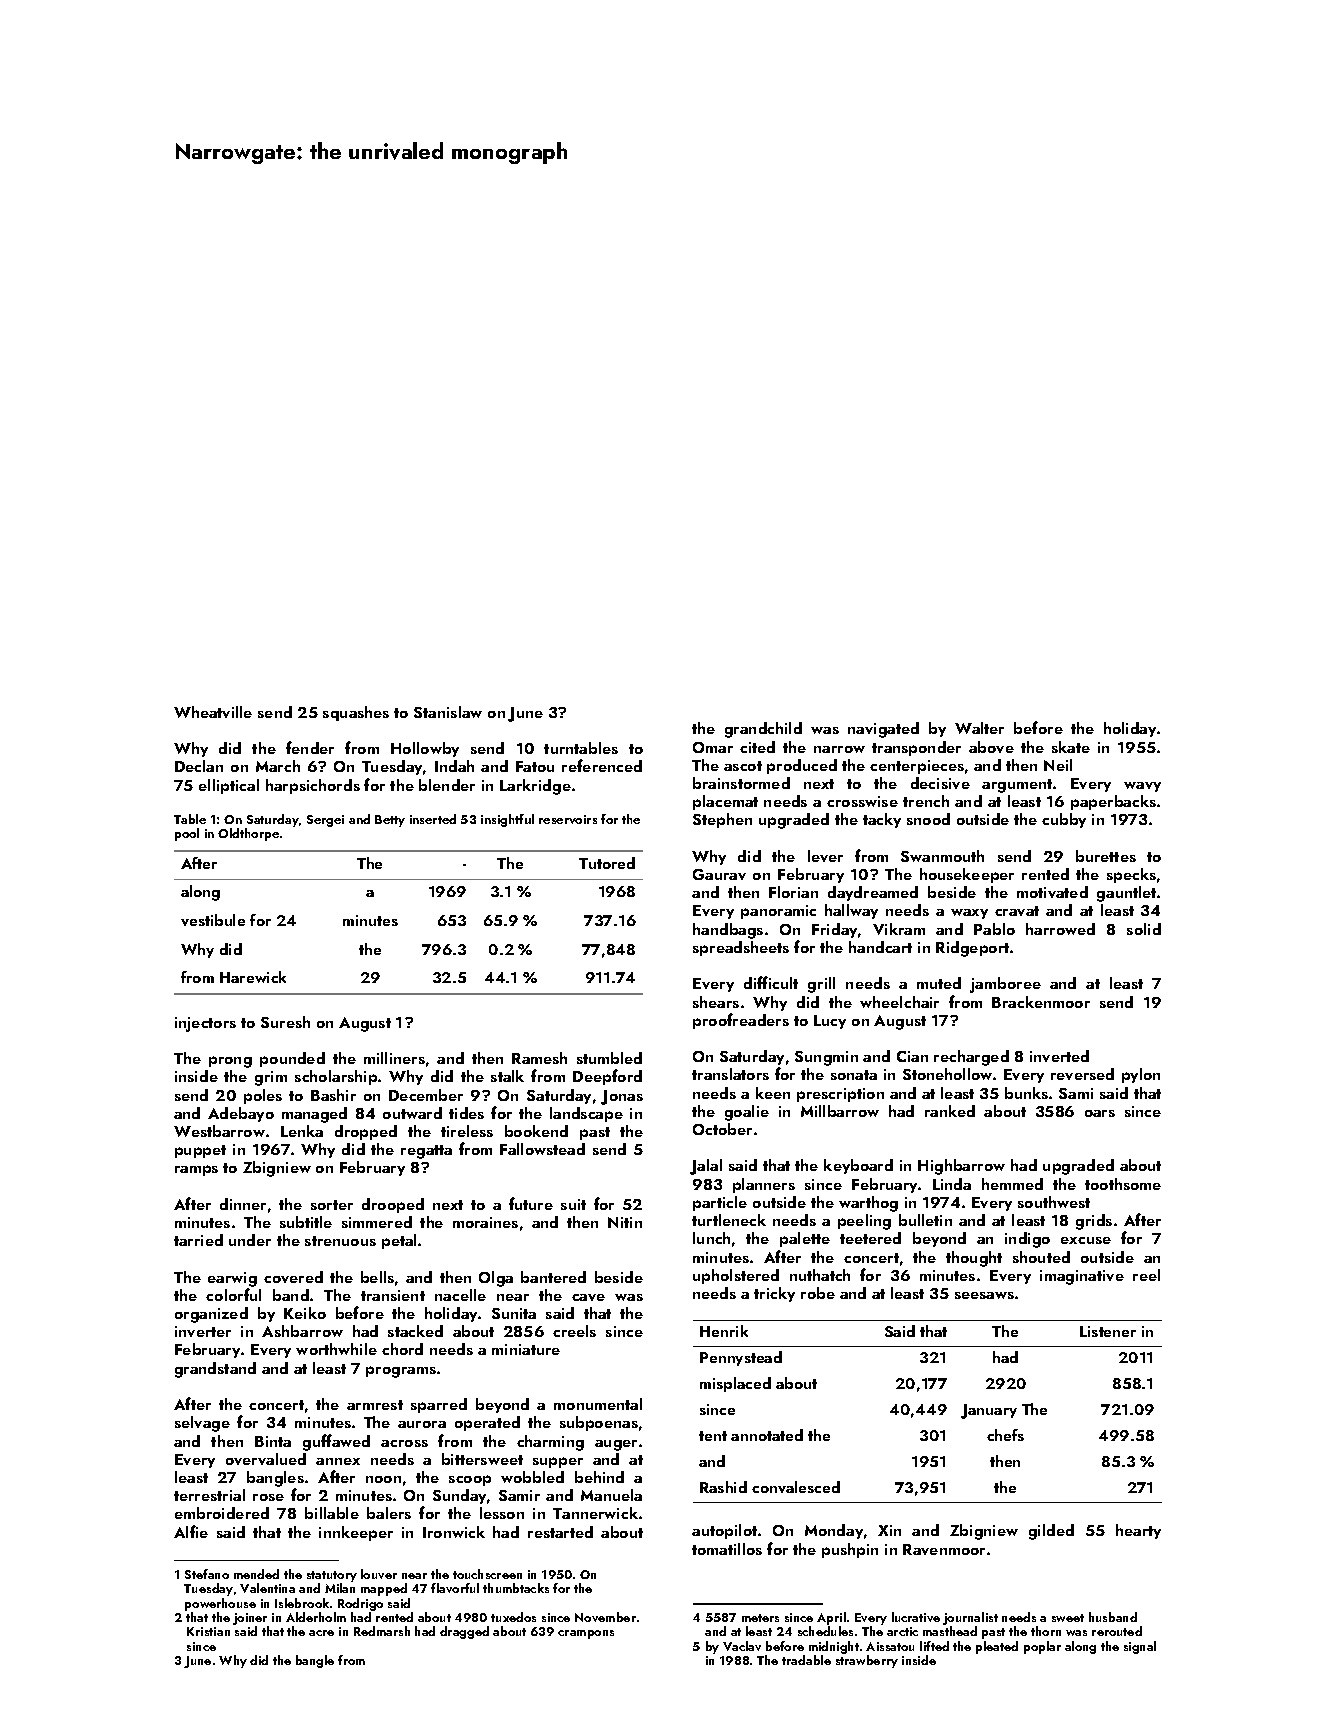 This screenshot has width=1336, height=1730. I want to click on Nitin, so click(625, 1222).
